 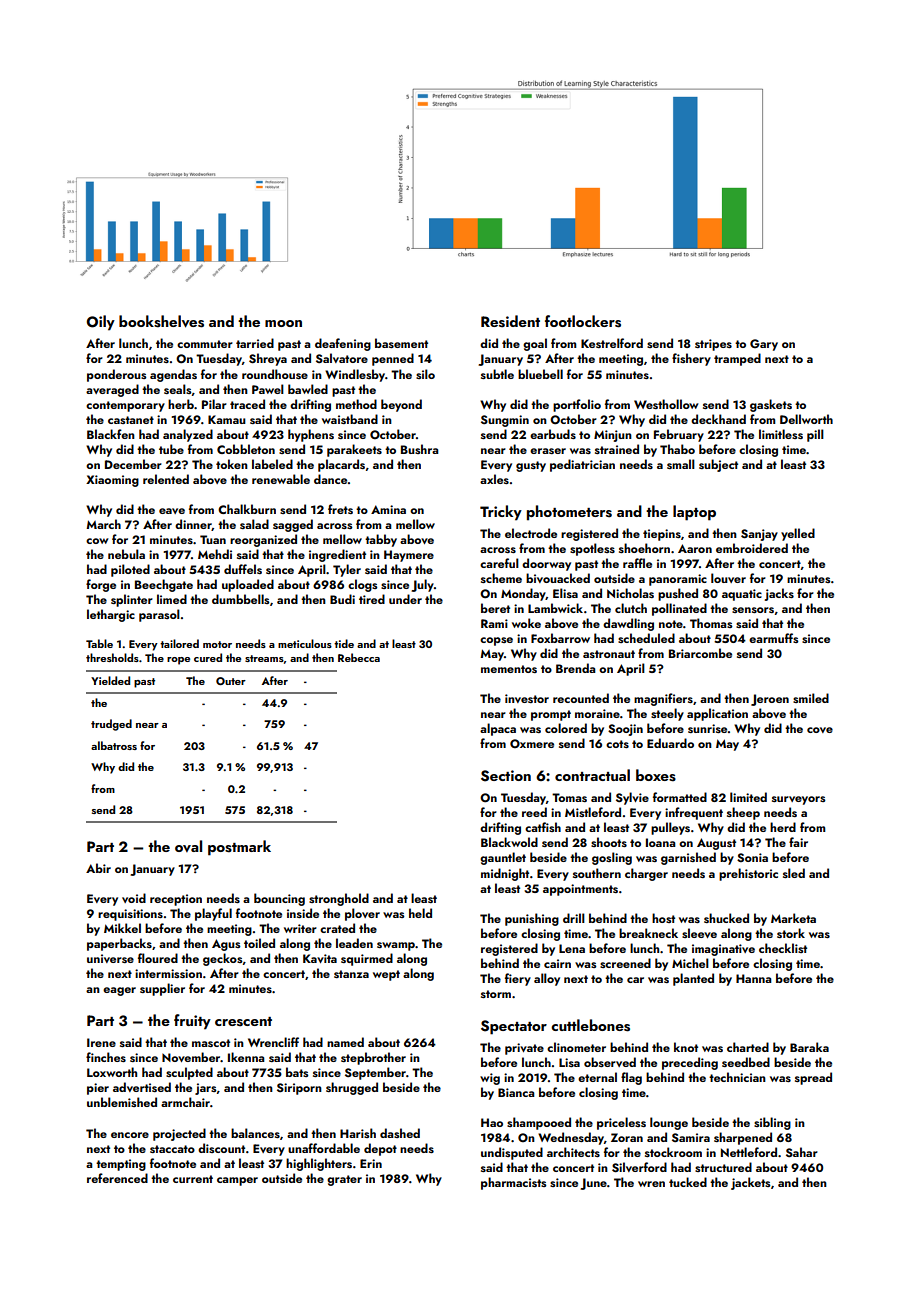 What do you see at coordinates (344, 1180) in the screenshot?
I see `grater` at bounding box center [344, 1180].
